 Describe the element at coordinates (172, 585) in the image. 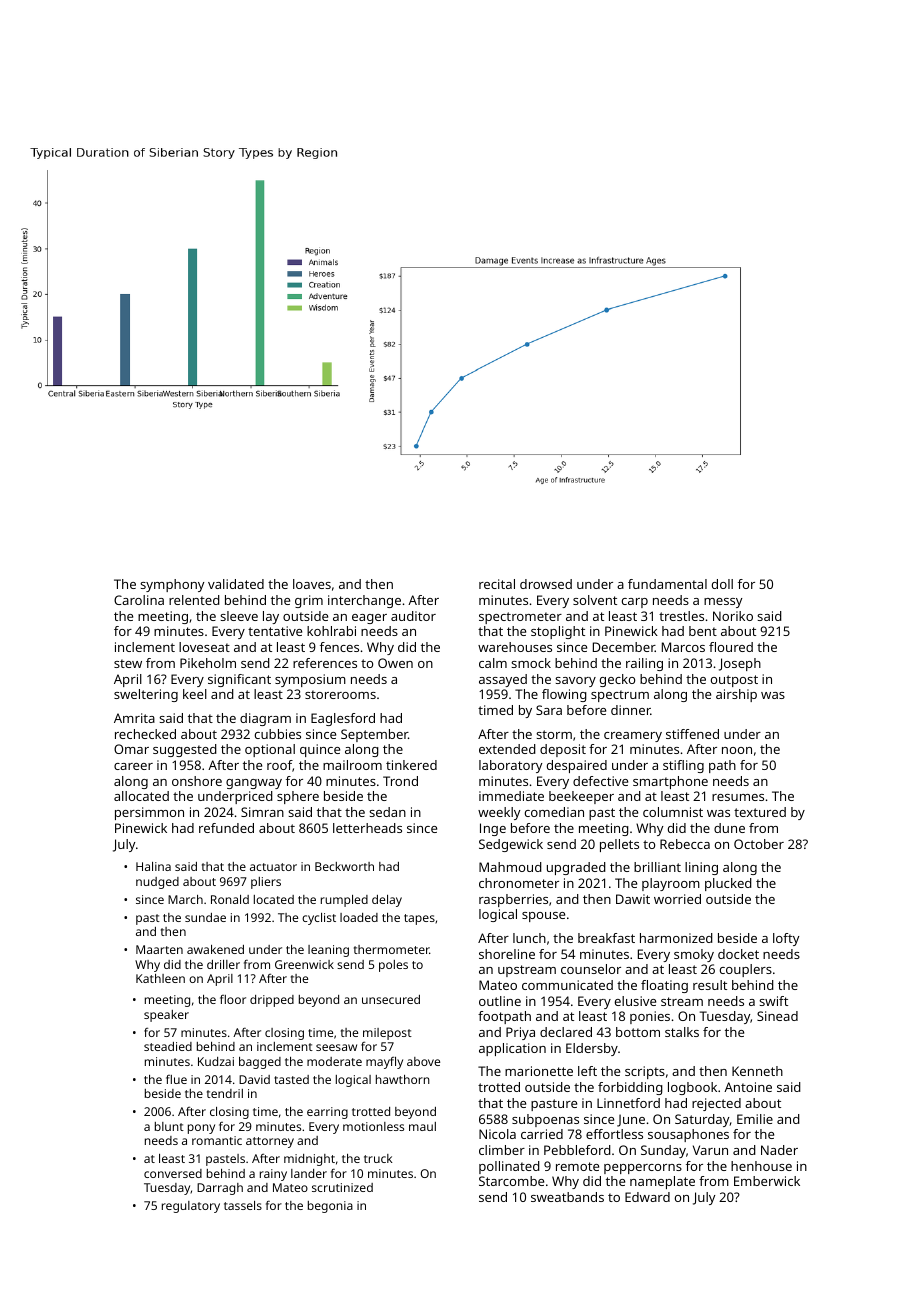

I see `symphony` at that location.
